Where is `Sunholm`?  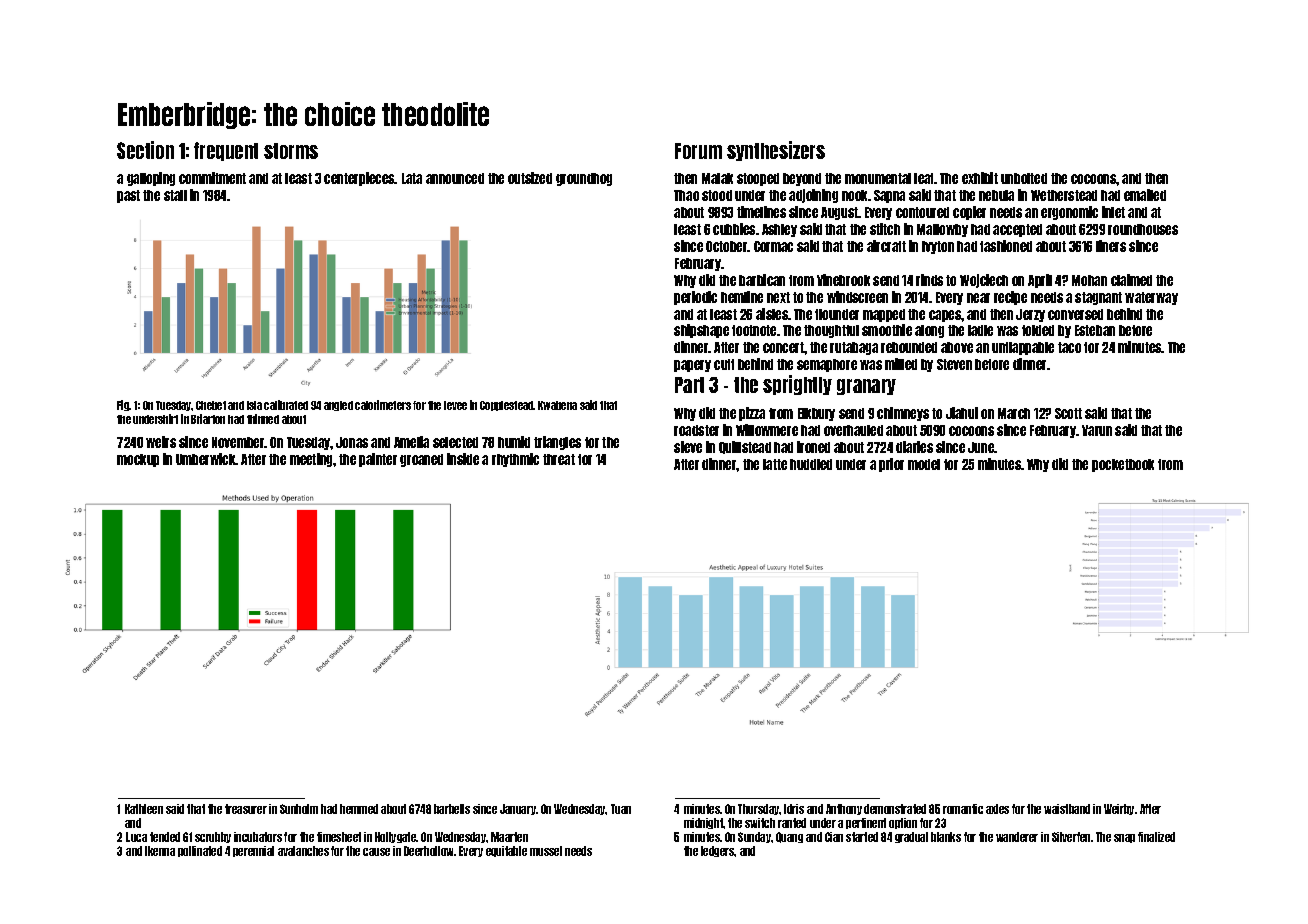 Sunholm is located at coordinates (299, 809).
